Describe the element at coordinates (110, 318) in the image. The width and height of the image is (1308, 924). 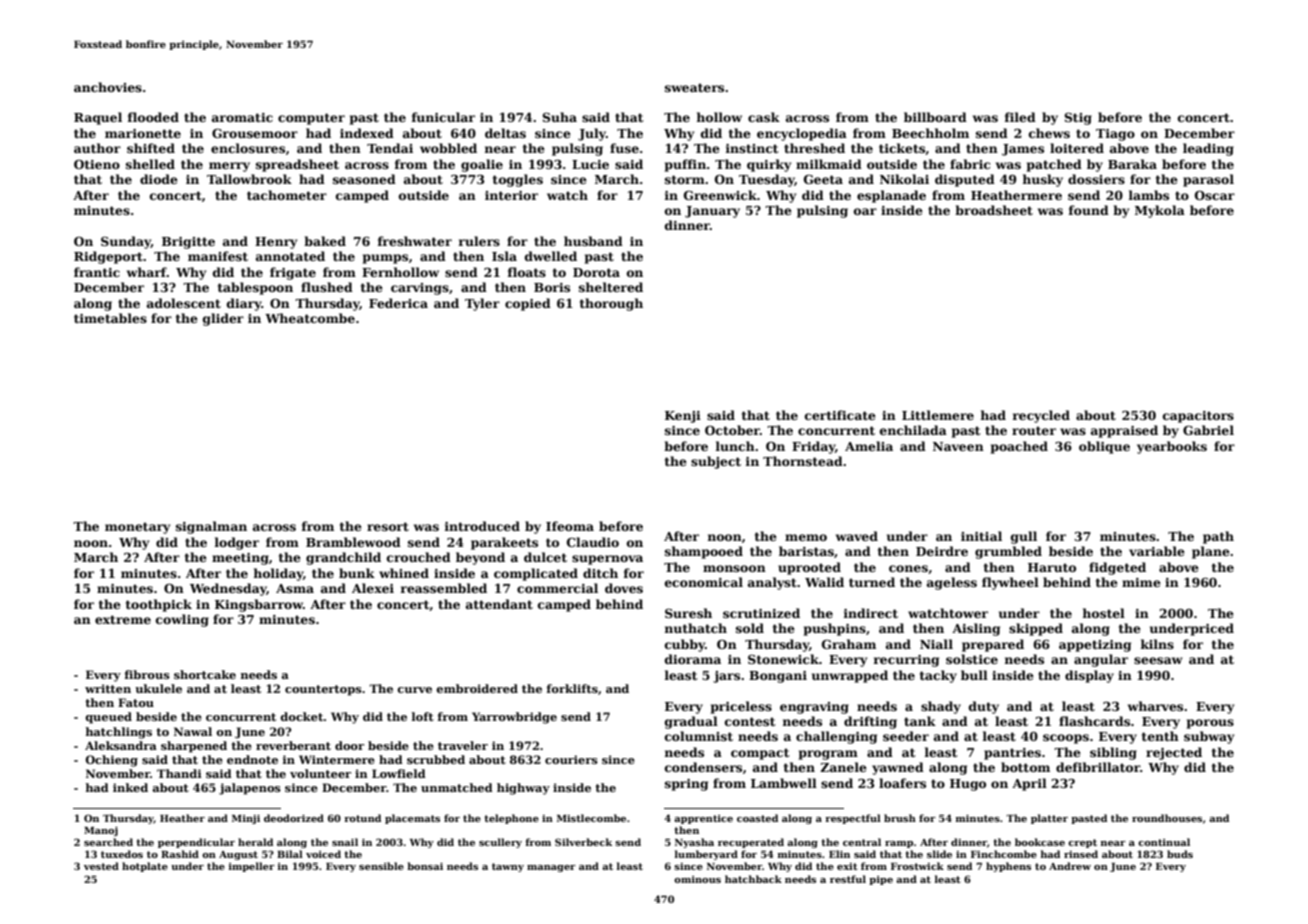
I see `timetables` at that location.
